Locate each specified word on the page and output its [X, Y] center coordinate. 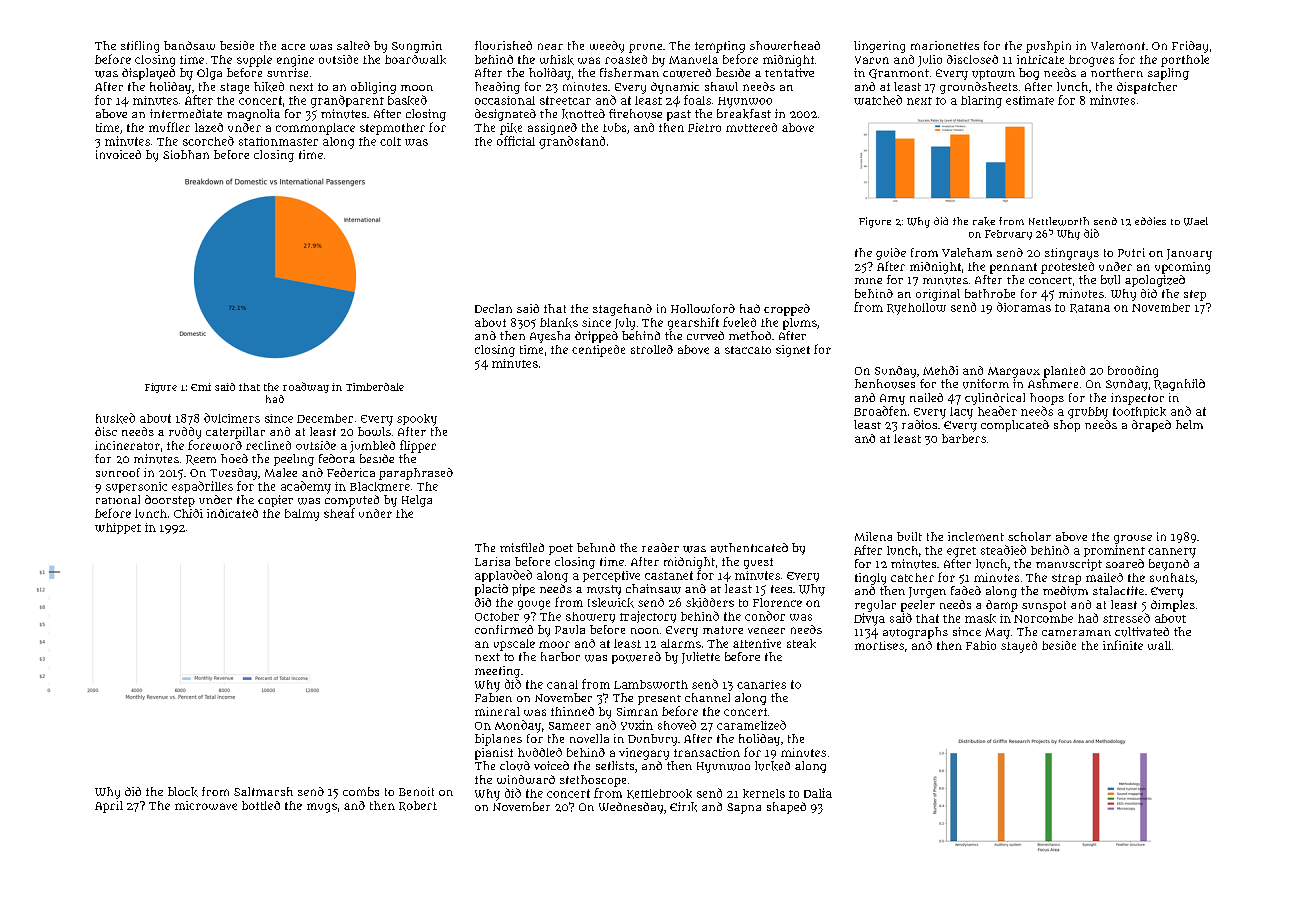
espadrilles [202, 487]
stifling [140, 47]
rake [984, 221]
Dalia [818, 793]
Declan [493, 308]
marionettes [945, 45]
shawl [721, 86]
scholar [1029, 536]
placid [491, 590]
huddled [540, 752]
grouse [1133, 539]
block [183, 792]
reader [660, 547]
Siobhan [186, 154]
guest [758, 563]
